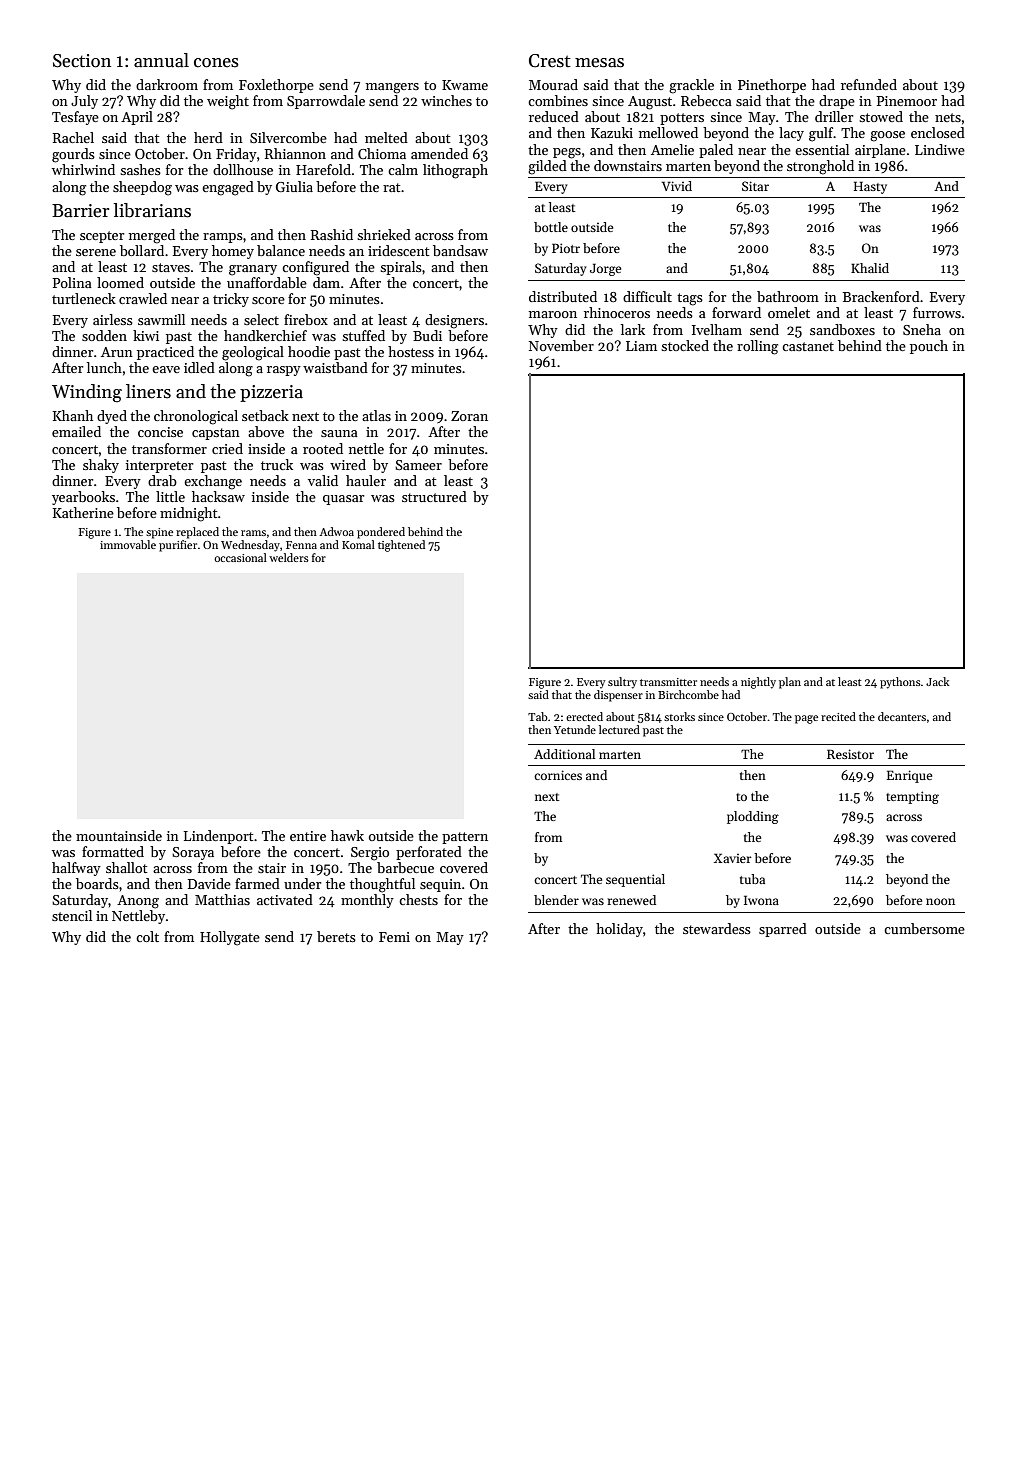 Image resolution: width=1017 pixels, height=1473 pixels. I want to click on Lindenport, so click(218, 837).
